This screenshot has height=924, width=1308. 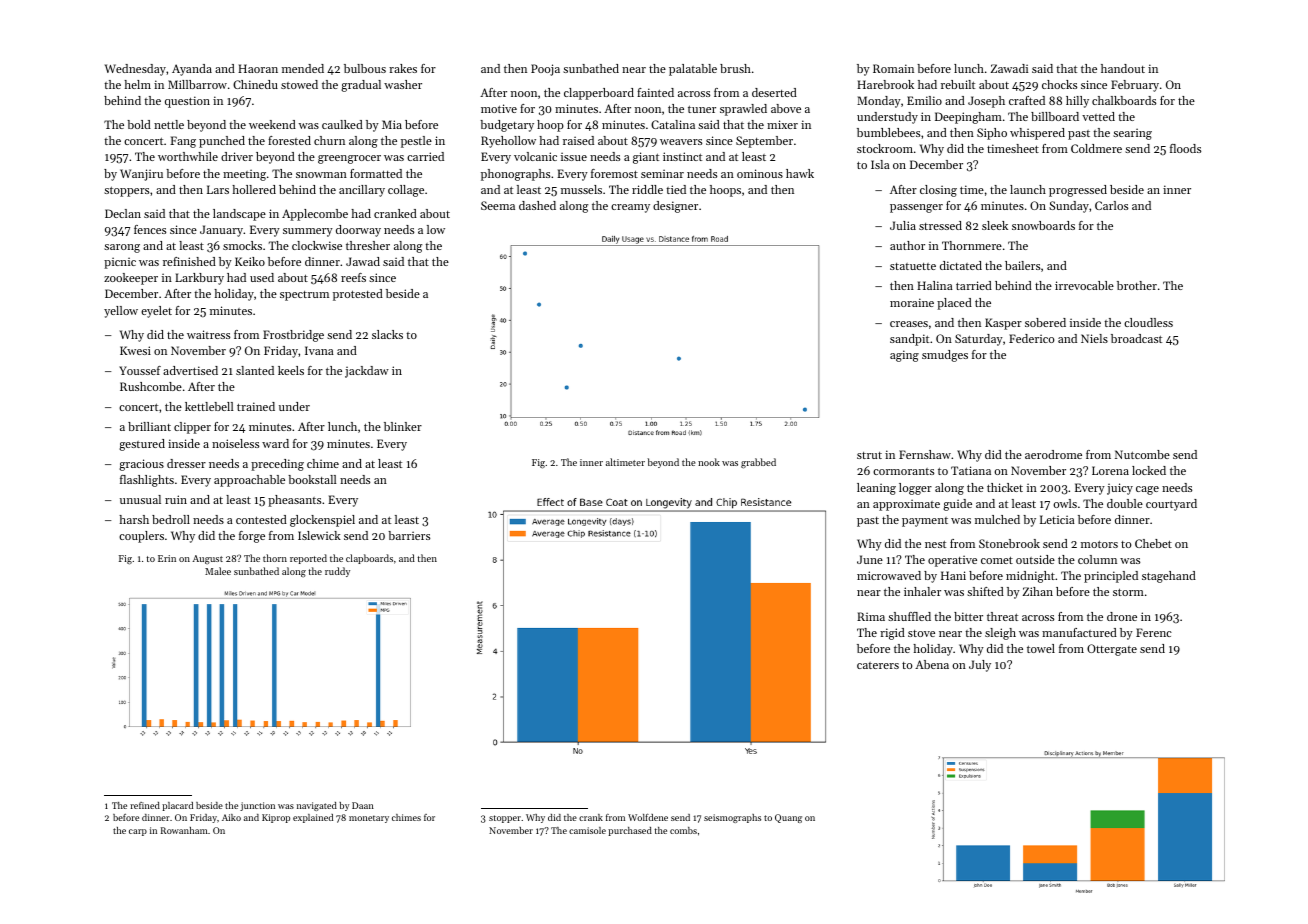 What do you see at coordinates (1096, 148) in the screenshot?
I see `Coldmere` at bounding box center [1096, 148].
